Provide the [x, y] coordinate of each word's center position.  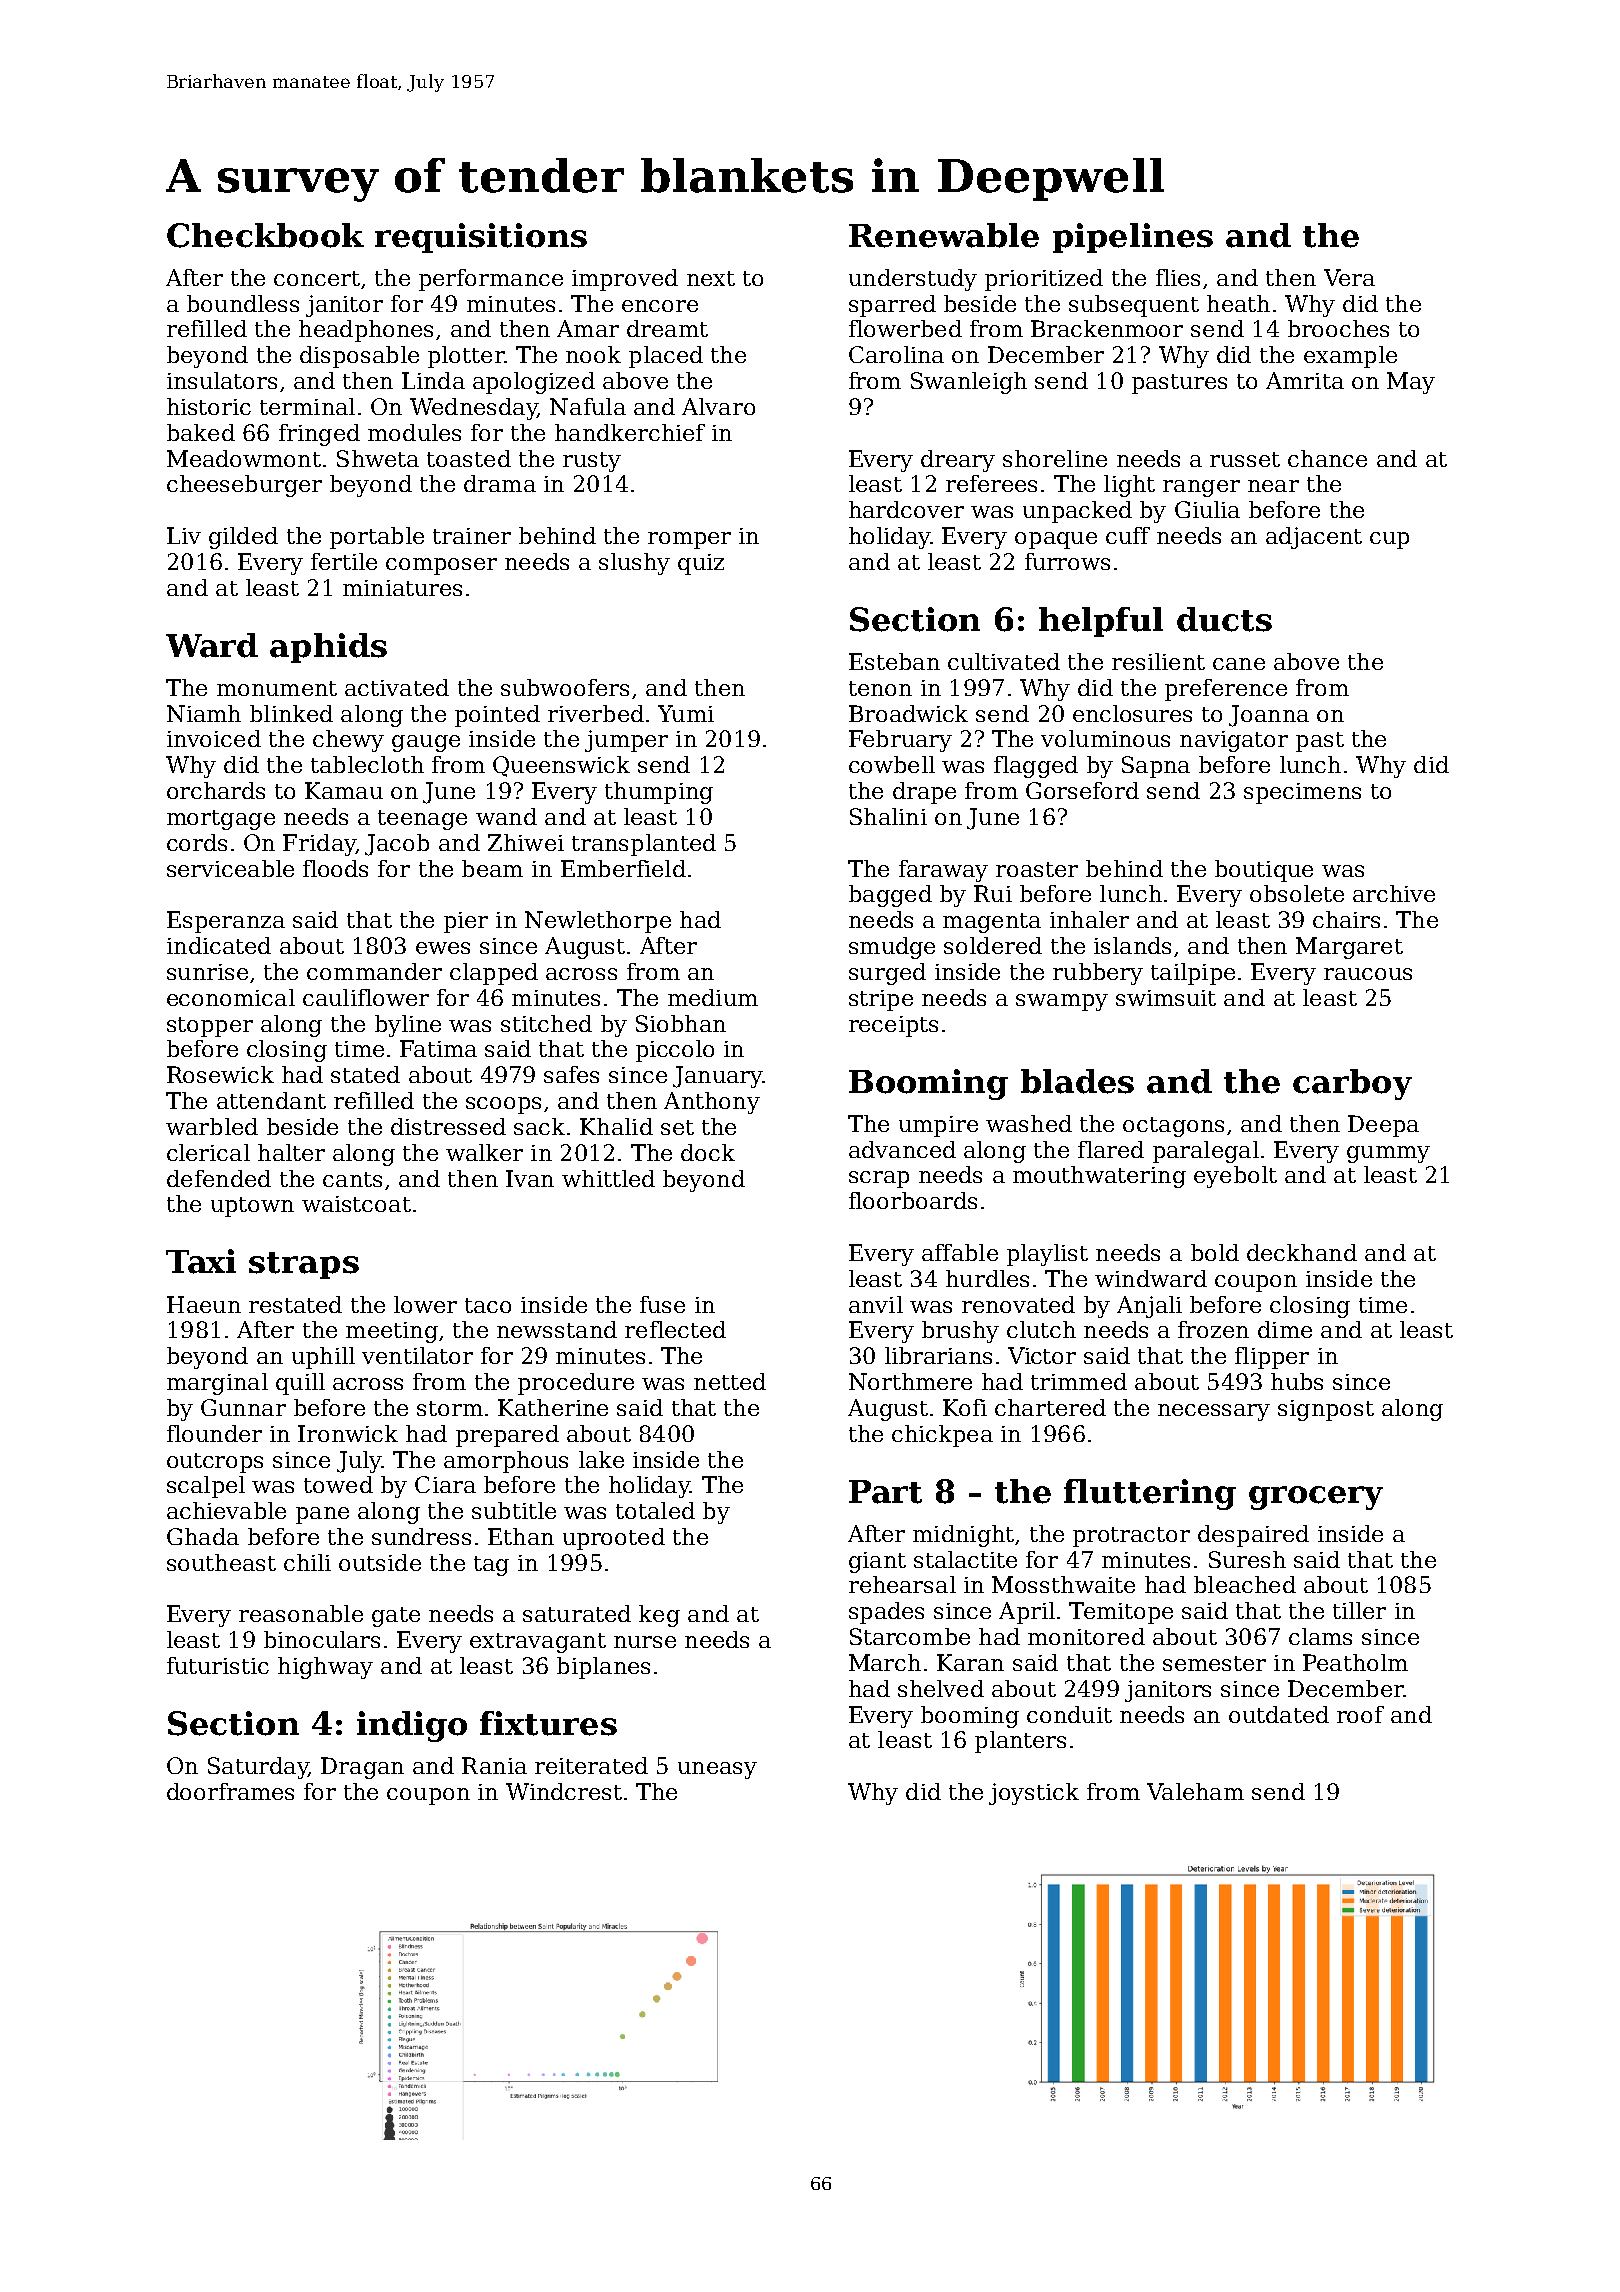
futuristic [218, 1665]
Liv [184, 535]
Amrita [1305, 380]
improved [625, 280]
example [1350, 357]
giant [877, 1562]
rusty [592, 462]
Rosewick [220, 1074]
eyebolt [1235, 1177]
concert [317, 278]
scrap [879, 1179]
